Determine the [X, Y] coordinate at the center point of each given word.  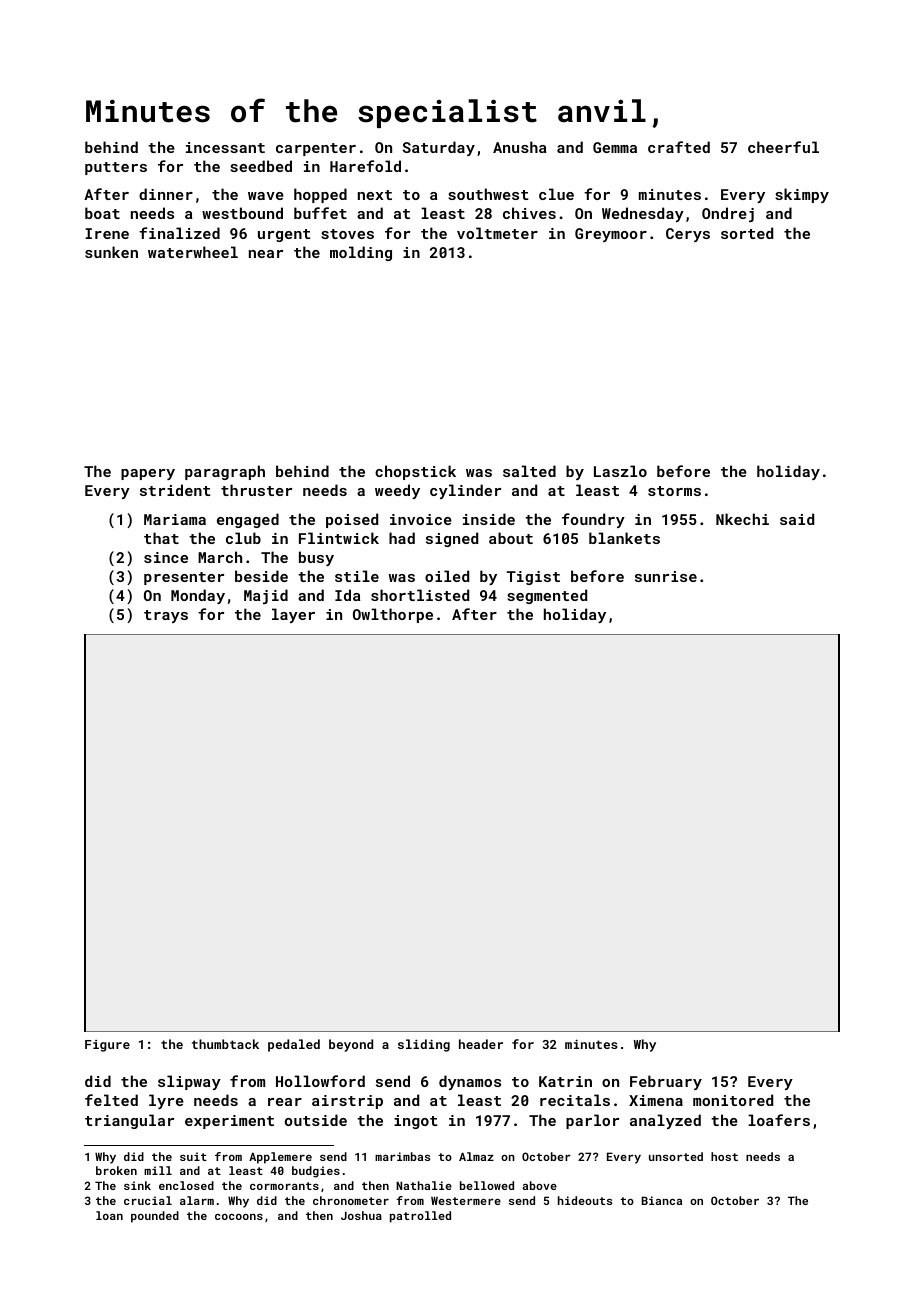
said [797, 519]
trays [166, 616]
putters [116, 168]
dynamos [470, 1082]
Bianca [661, 1200]
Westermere [466, 1200]
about [511, 538]
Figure [107, 1046]
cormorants [284, 1186]
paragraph [225, 472]
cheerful [783, 147]
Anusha [519, 147]
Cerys [688, 235]
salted [529, 471]
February [666, 1082]
